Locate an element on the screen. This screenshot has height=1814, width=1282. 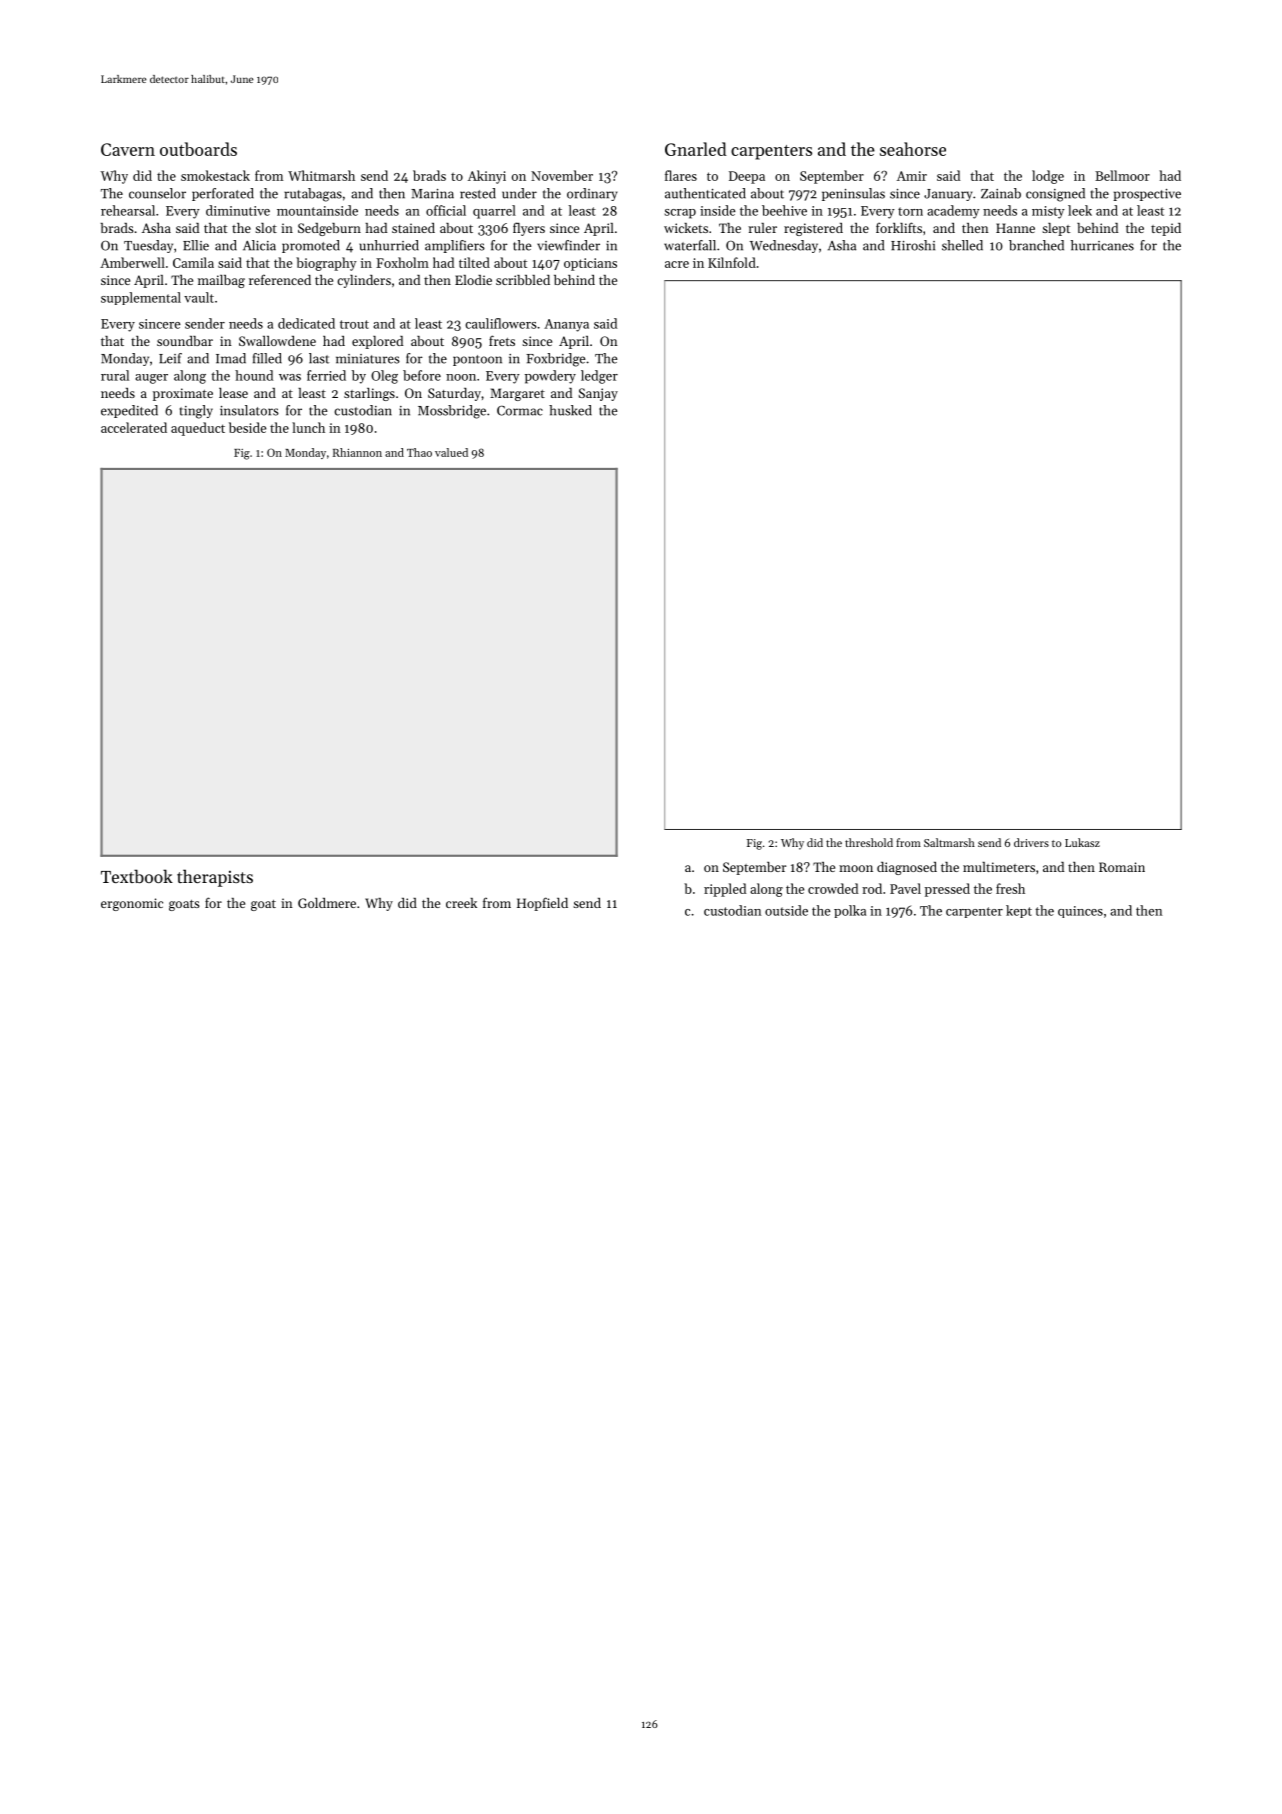
seahorse is located at coordinates (913, 149).
